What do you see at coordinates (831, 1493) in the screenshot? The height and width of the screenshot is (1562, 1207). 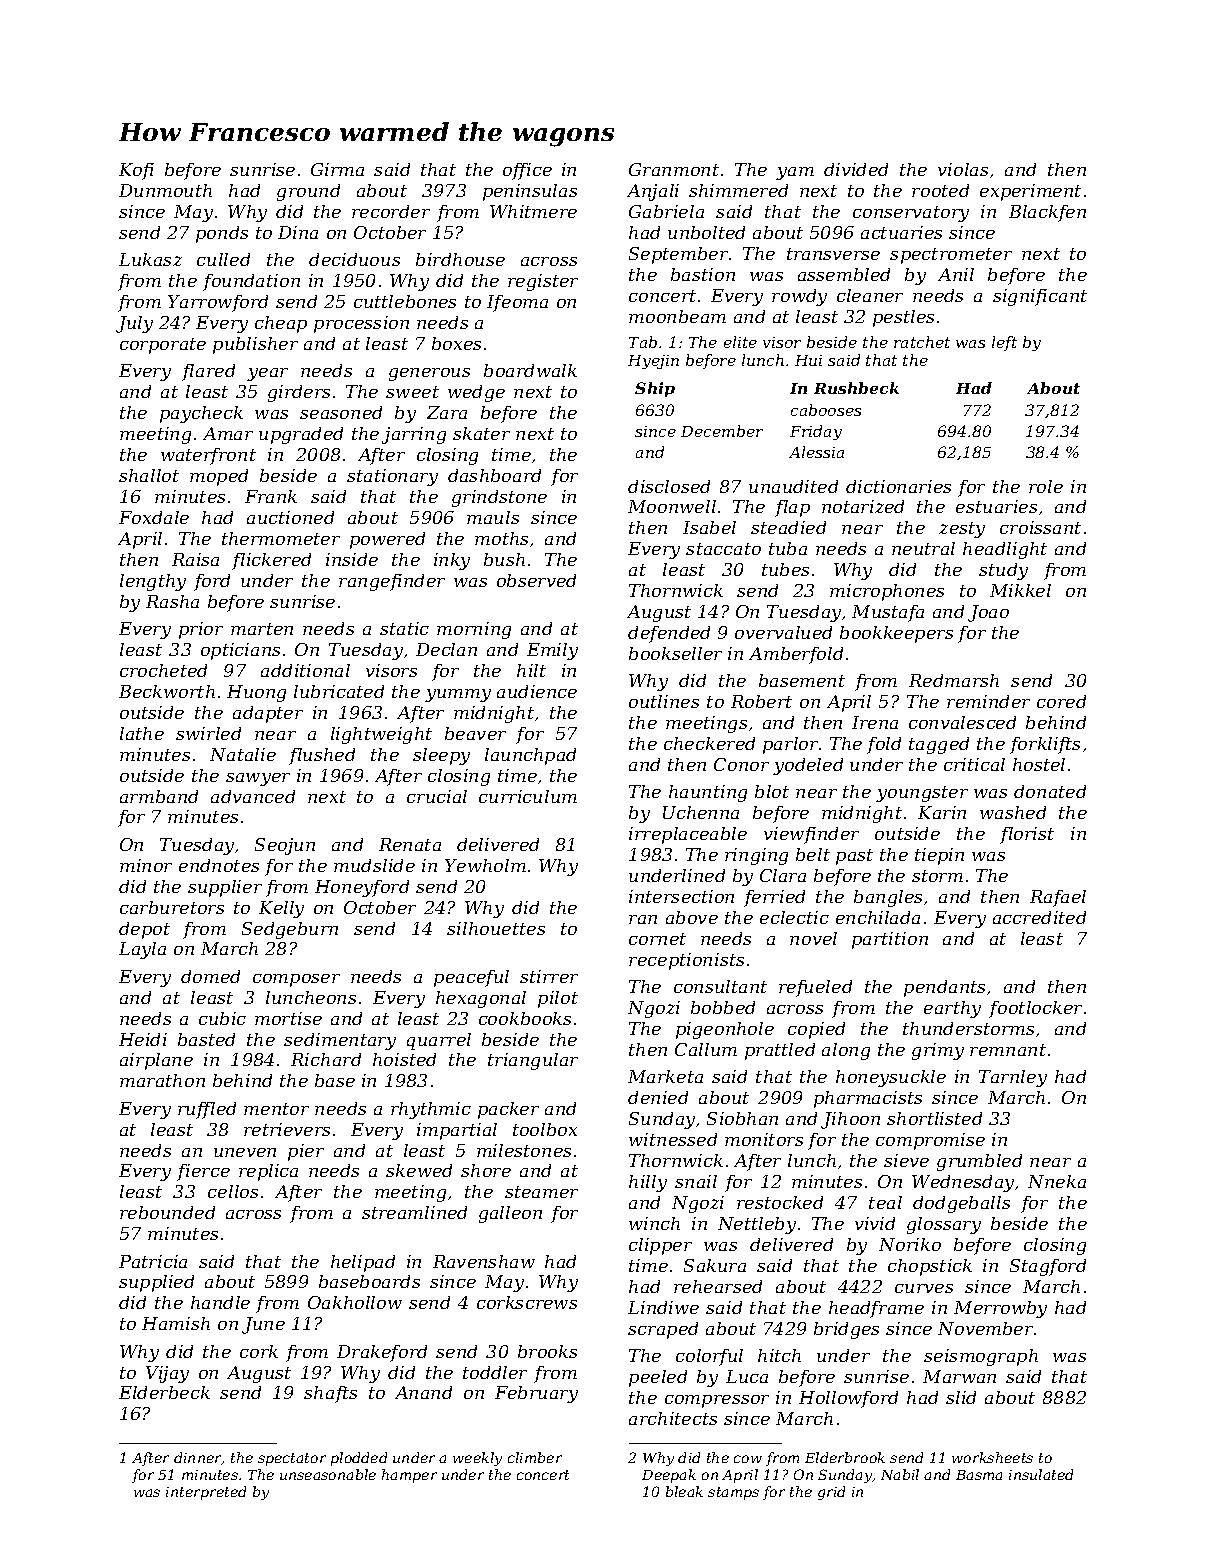 I see `grid` at bounding box center [831, 1493].
